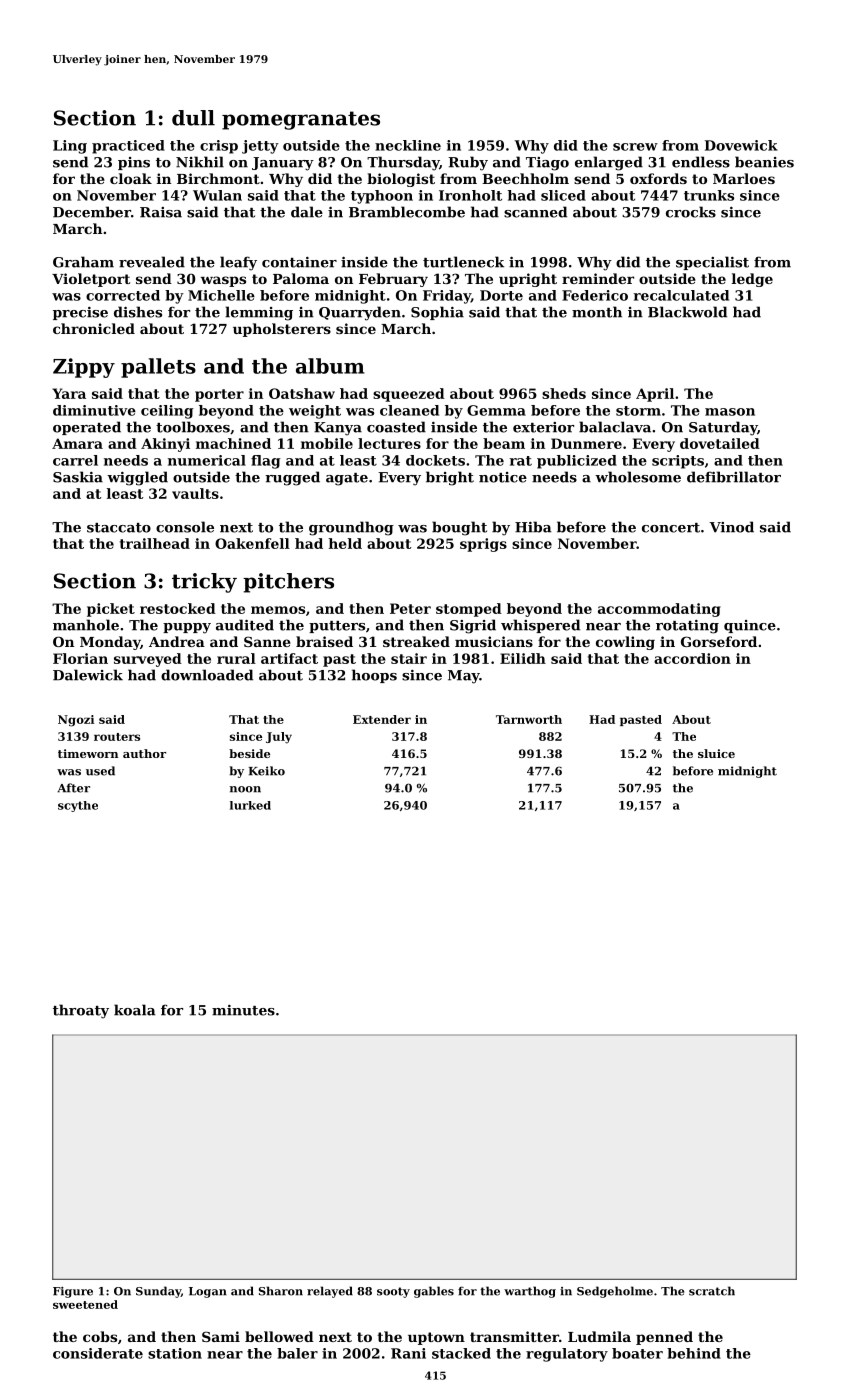  I want to click on lurked, so click(250, 805).
